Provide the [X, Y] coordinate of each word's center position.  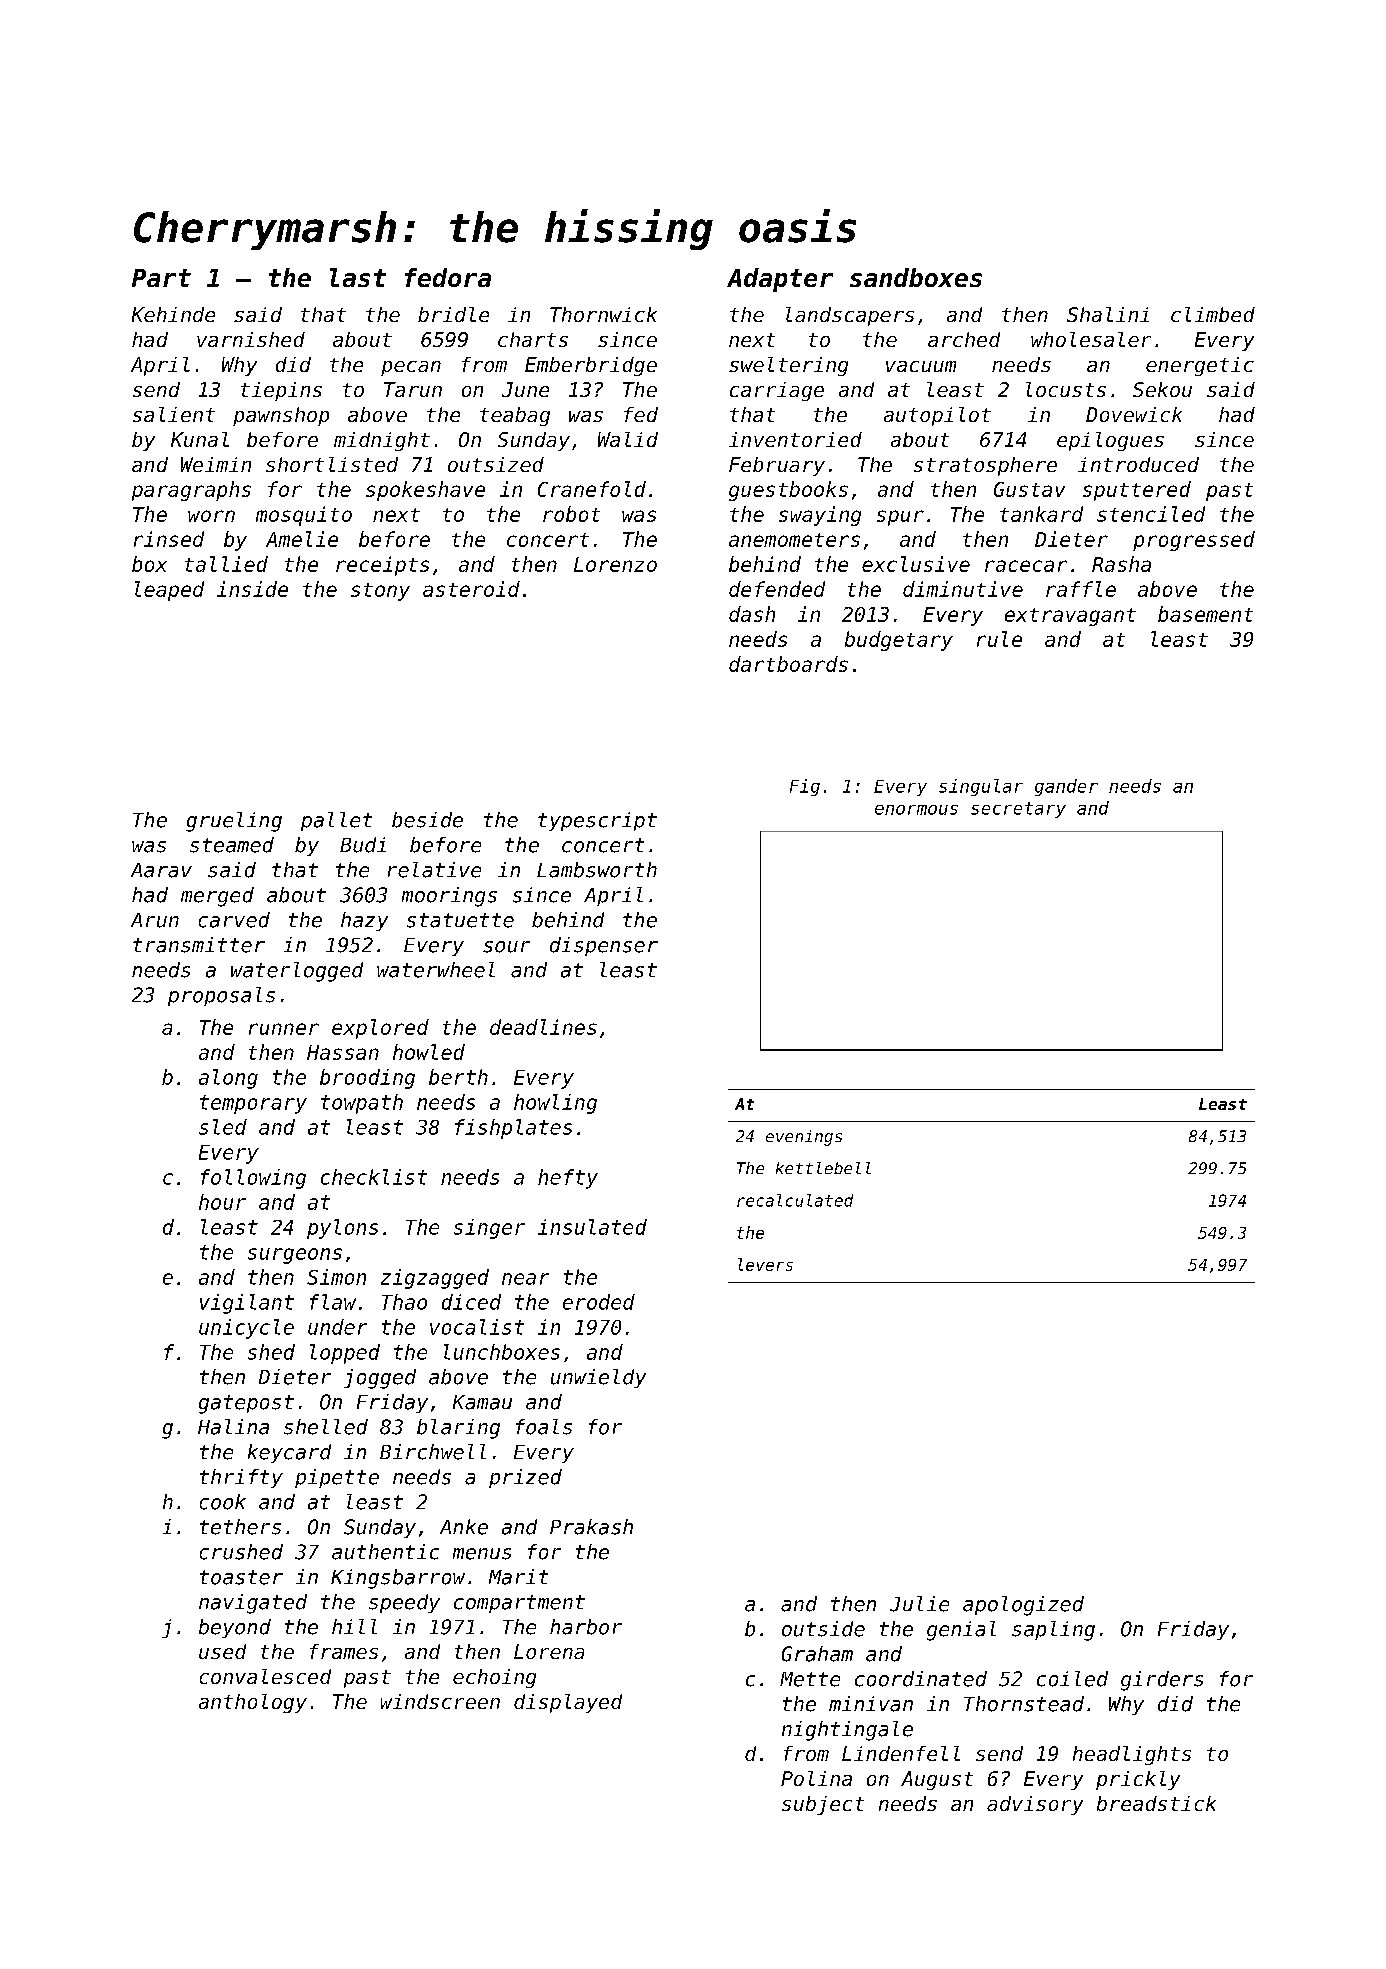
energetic [1200, 366]
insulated [592, 1227]
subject [823, 1805]
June [525, 389]
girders [1162, 1681]
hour [222, 1202]
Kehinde [173, 314]
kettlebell [823, 1168]
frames [344, 1651]
